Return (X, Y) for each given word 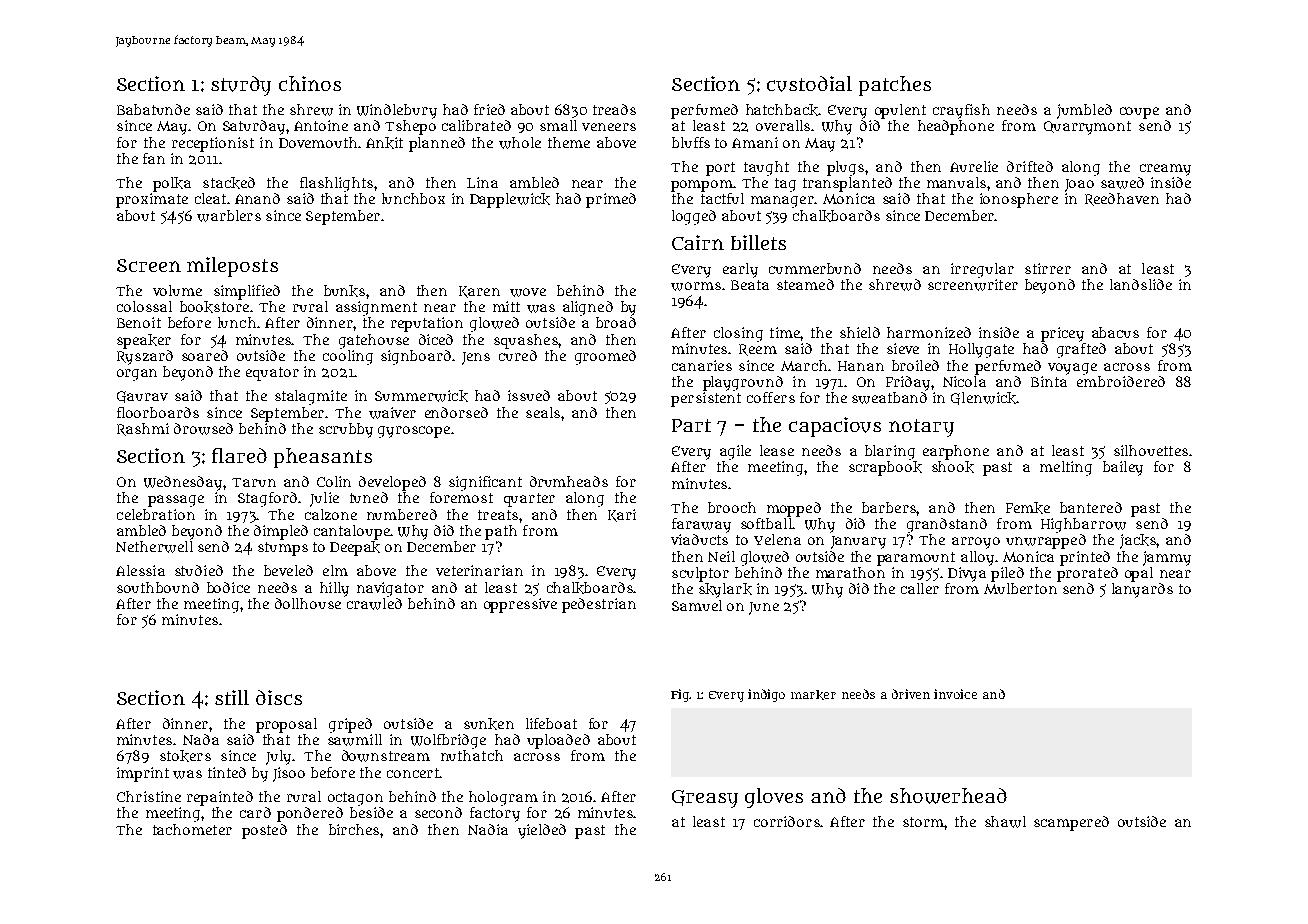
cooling (348, 357)
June (764, 608)
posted (264, 831)
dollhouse (308, 603)
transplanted (847, 184)
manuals (956, 182)
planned (437, 144)
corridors (787, 821)
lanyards (1142, 590)
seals (543, 412)
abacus (1115, 332)
